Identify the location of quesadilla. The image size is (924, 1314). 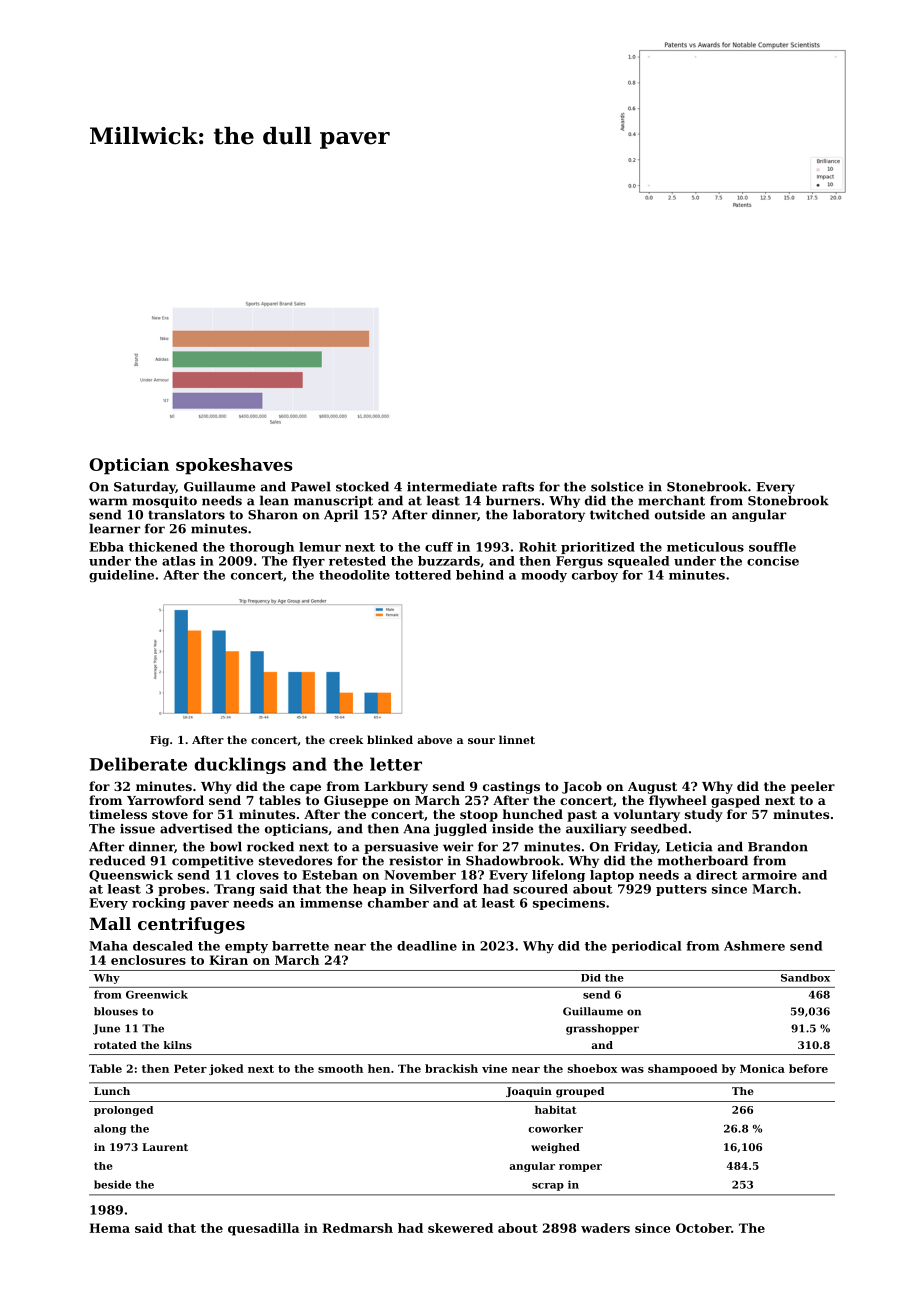
(263, 1229).
